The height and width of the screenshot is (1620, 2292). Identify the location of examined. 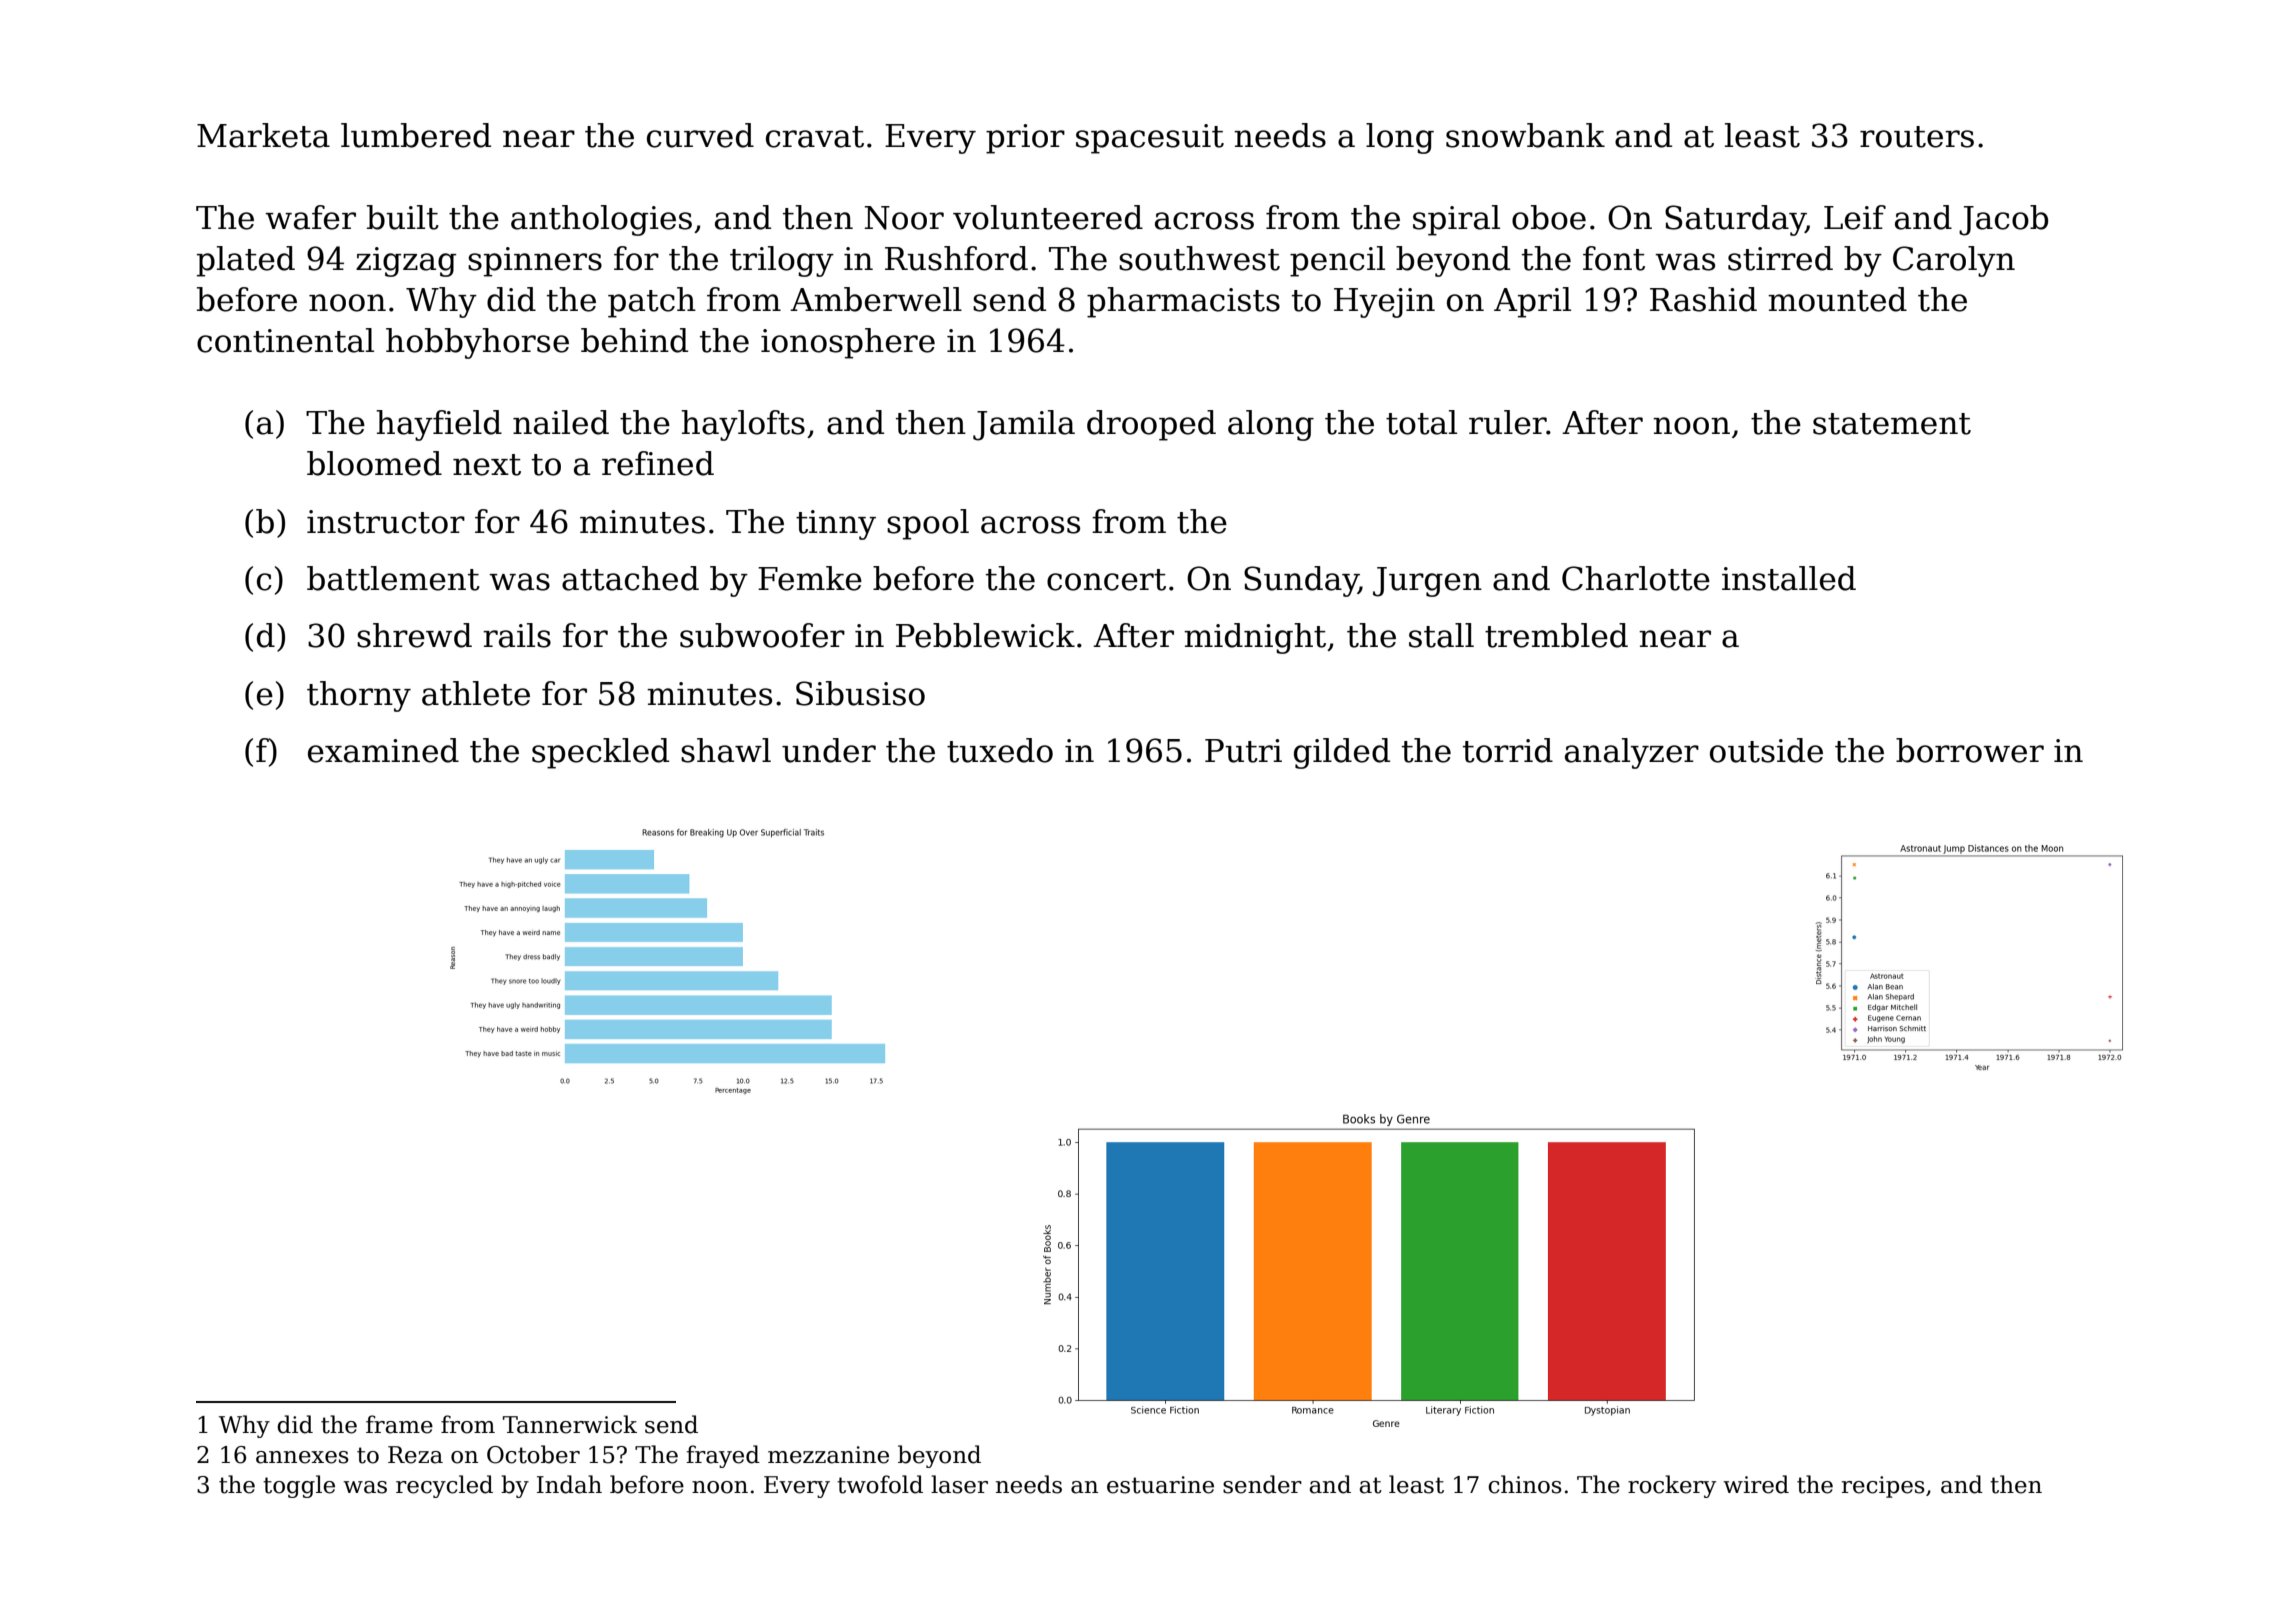
(383, 750).
